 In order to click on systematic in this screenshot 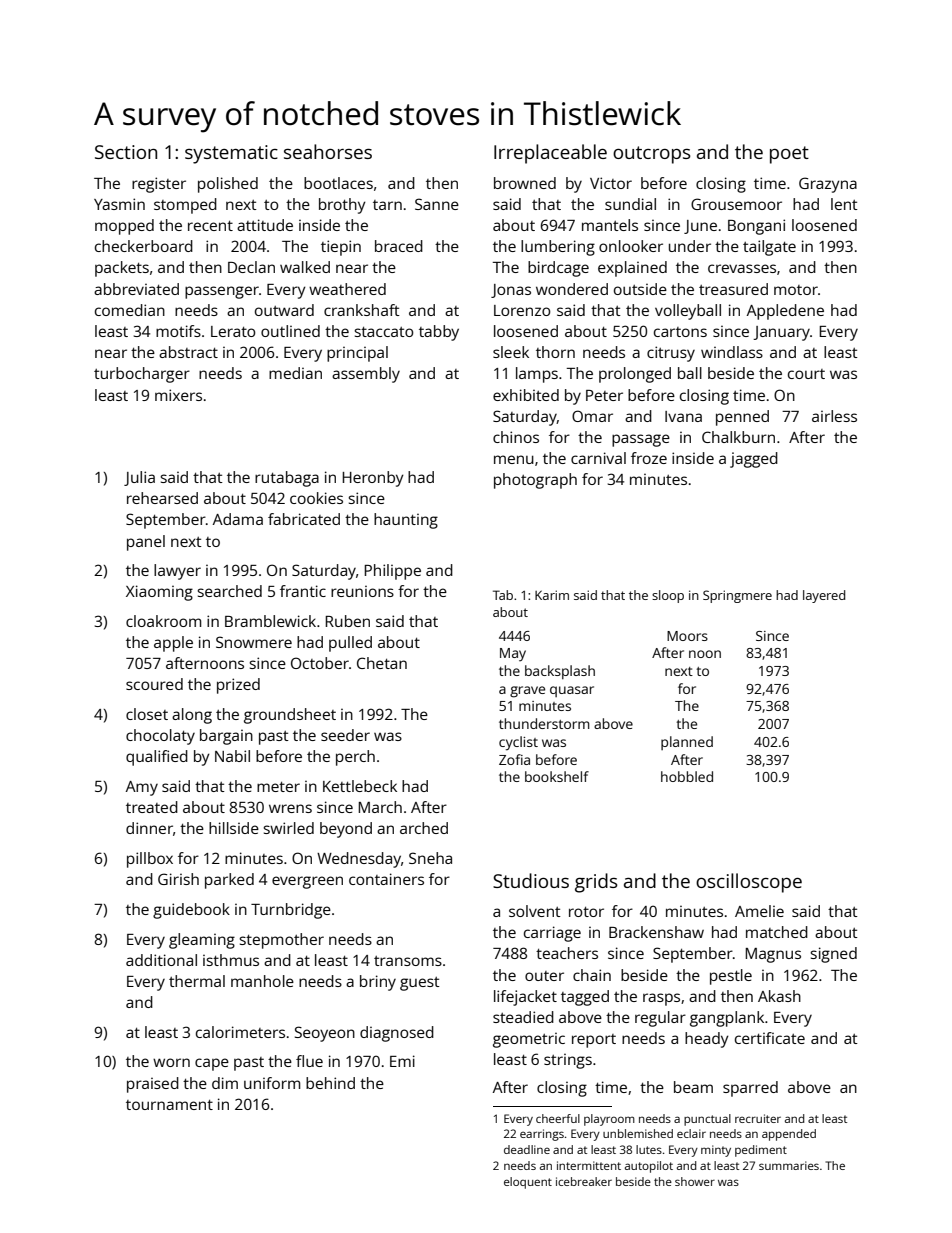, I will do `click(231, 154)`.
